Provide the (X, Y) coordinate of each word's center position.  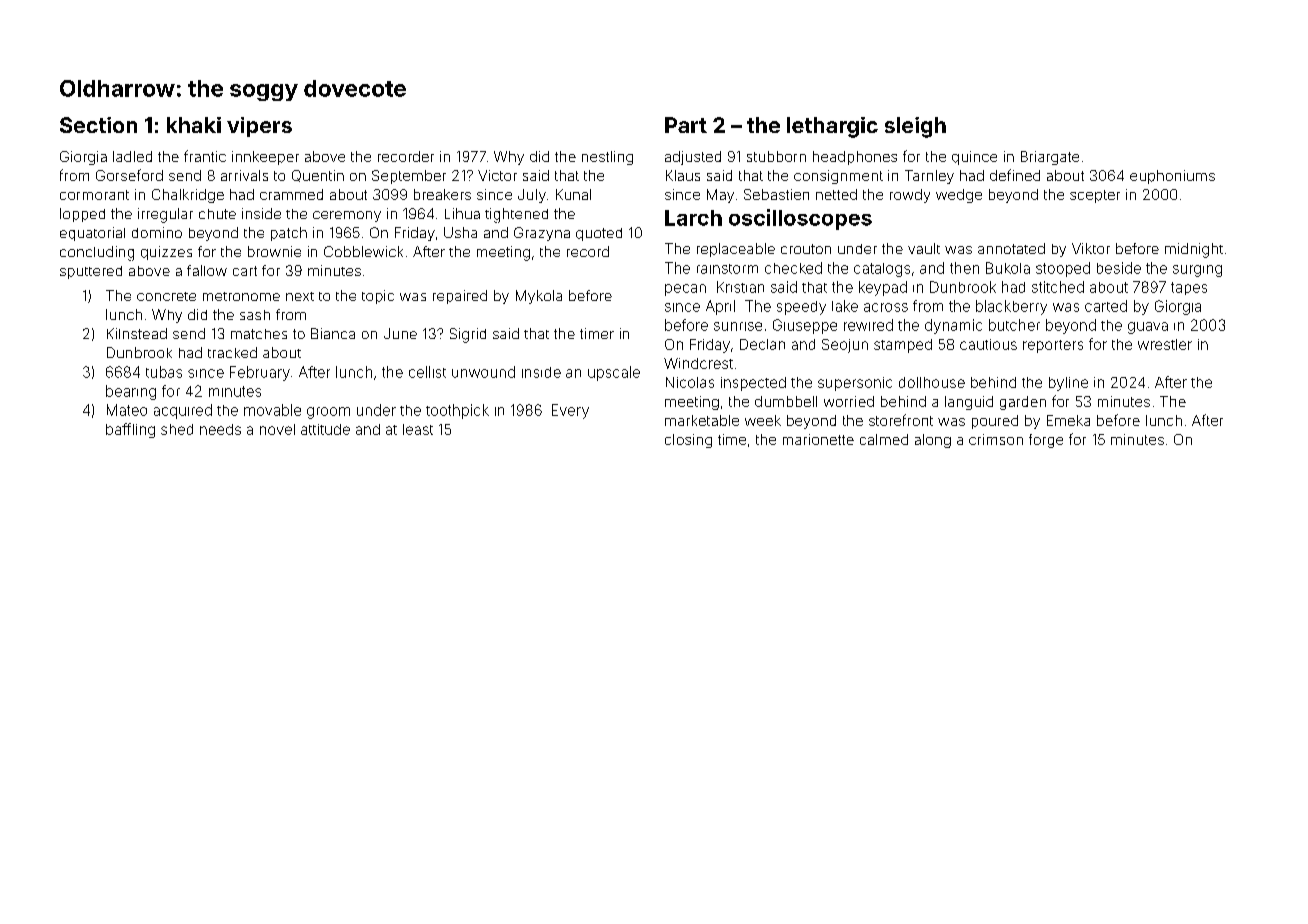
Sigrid (468, 335)
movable (272, 410)
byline (1068, 384)
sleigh (915, 127)
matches (259, 334)
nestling (607, 158)
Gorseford (129, 175)
